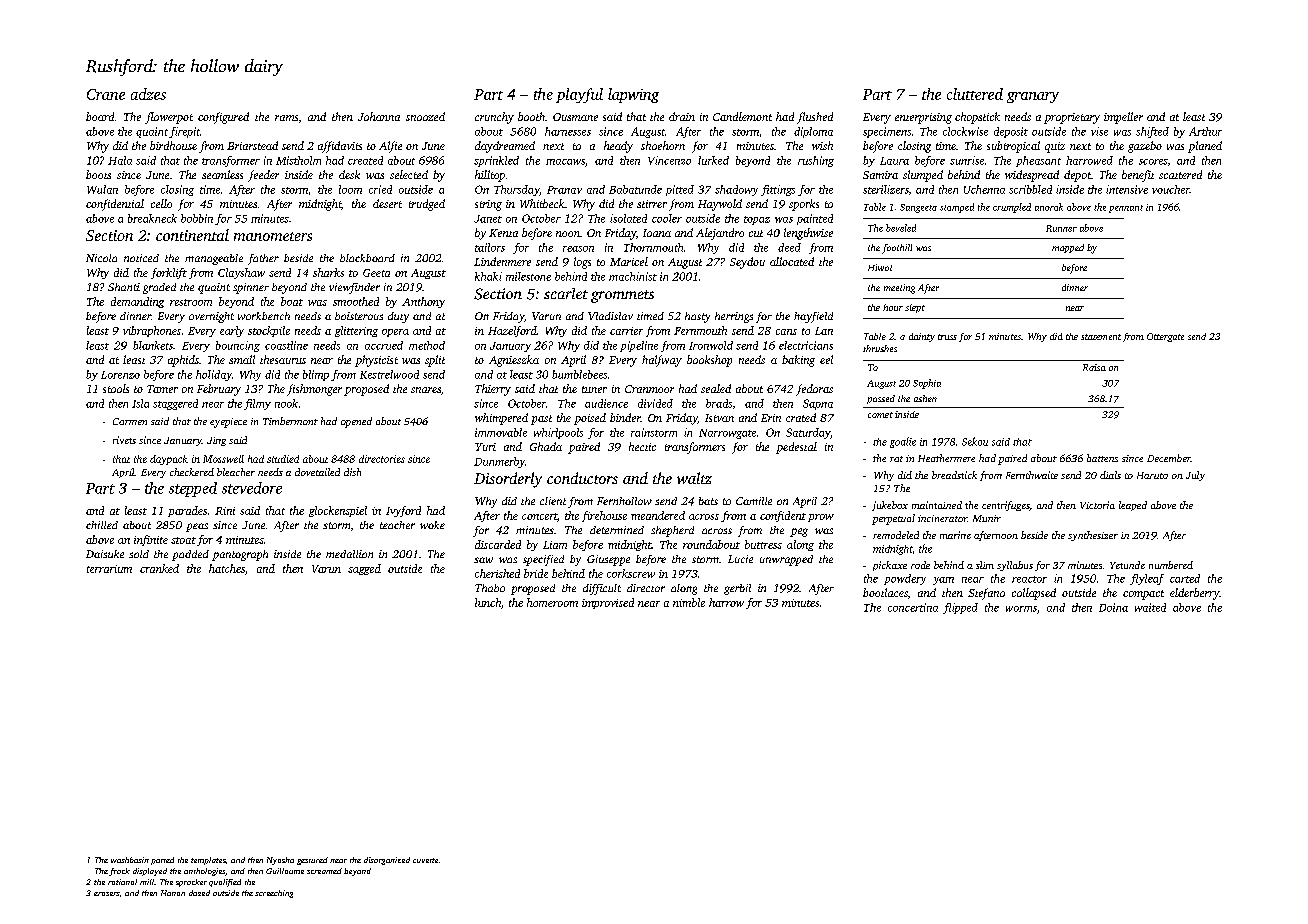 This screenshot has width=1308, height=924. I want to click on machinist, so click(633, 276).
